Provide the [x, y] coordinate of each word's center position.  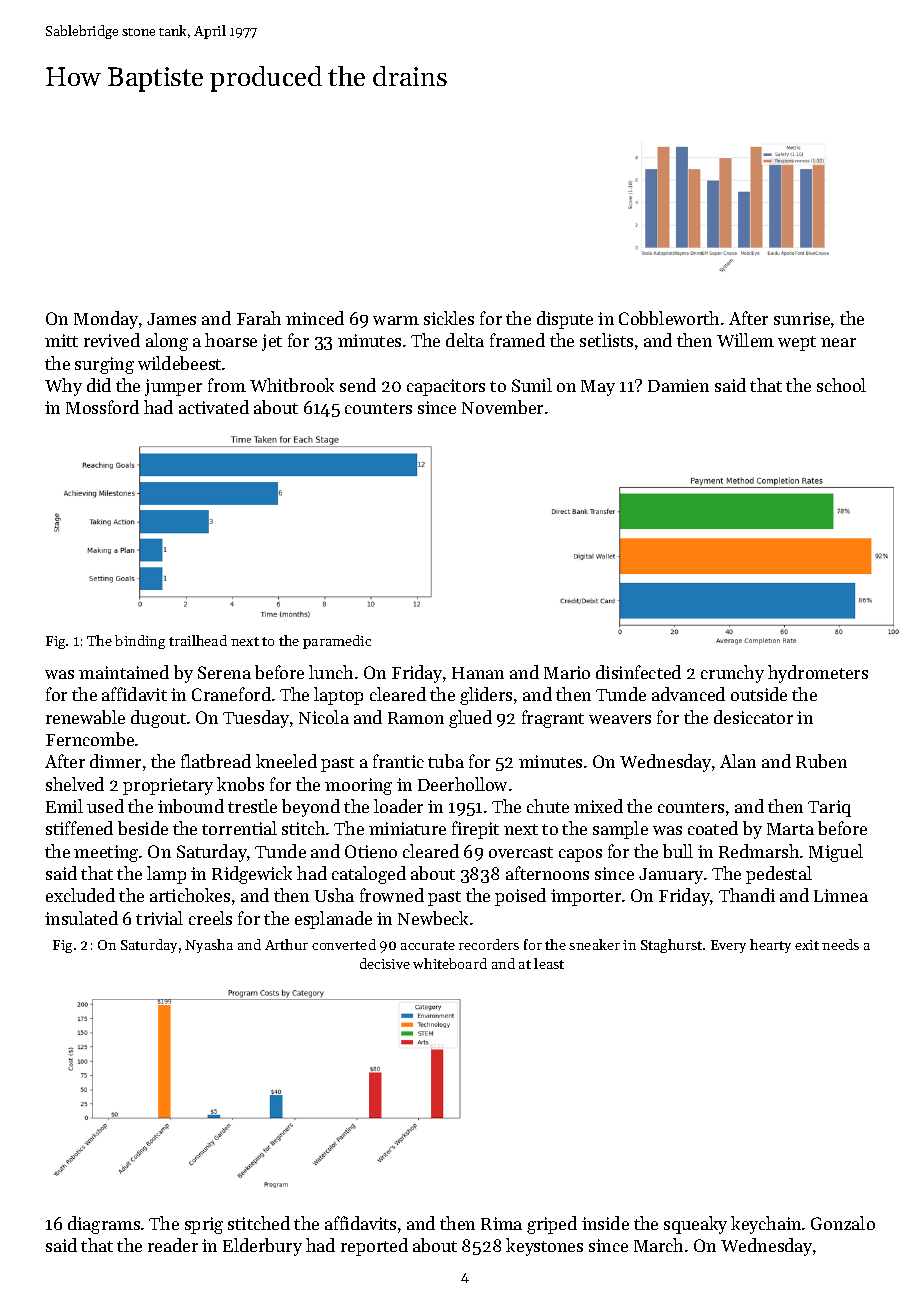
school [841, 385]
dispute [565, 320]
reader [173, 1245]
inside [605, 1223]
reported [374, 1247]
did [99, 385]
